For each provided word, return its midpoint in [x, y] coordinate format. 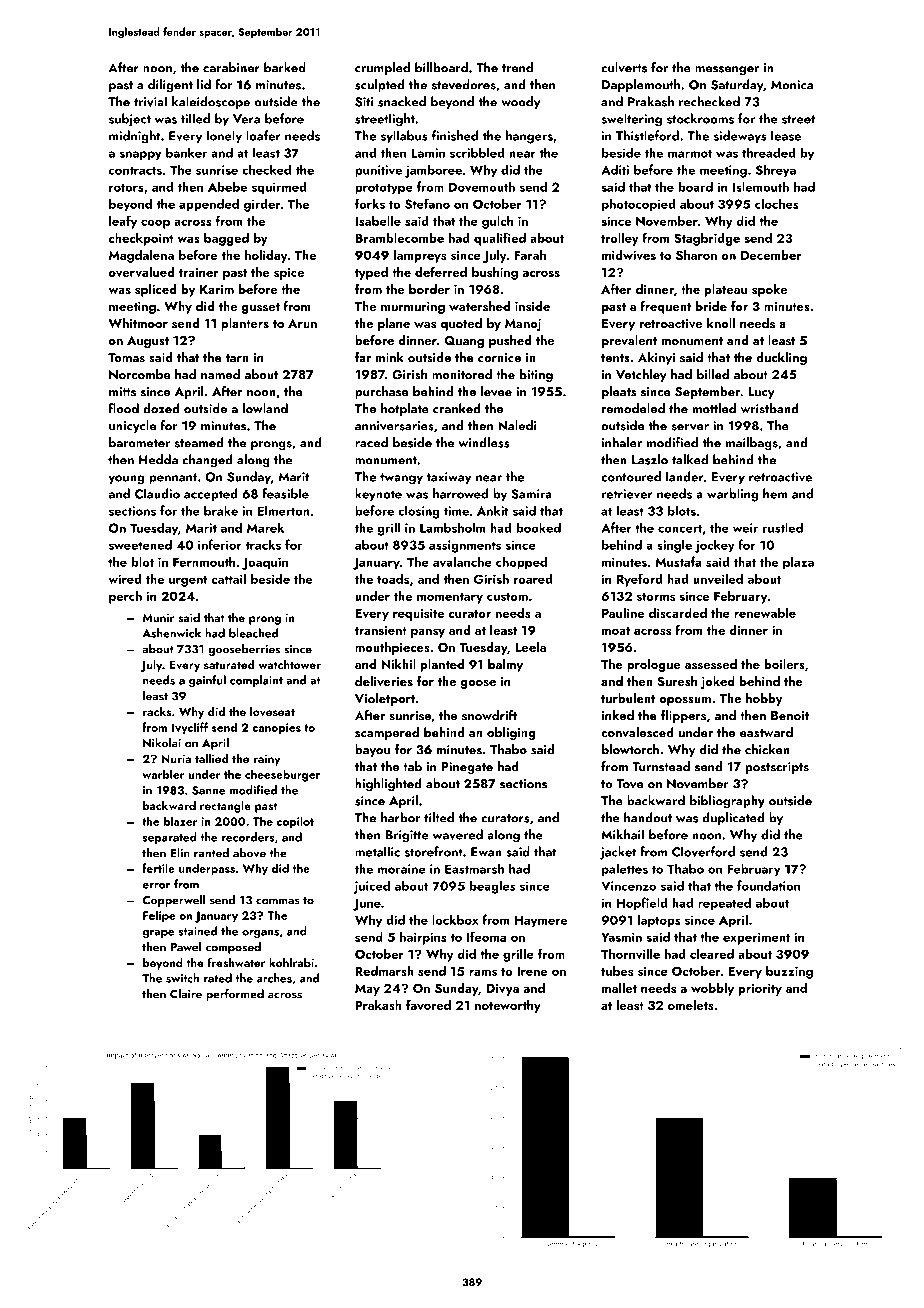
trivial [150, 101]
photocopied [639, 205]
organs [260, 934]
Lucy [761, 393]
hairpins [423, 938]
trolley [620, 239]
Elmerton [284, 510]
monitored [462, 374]
